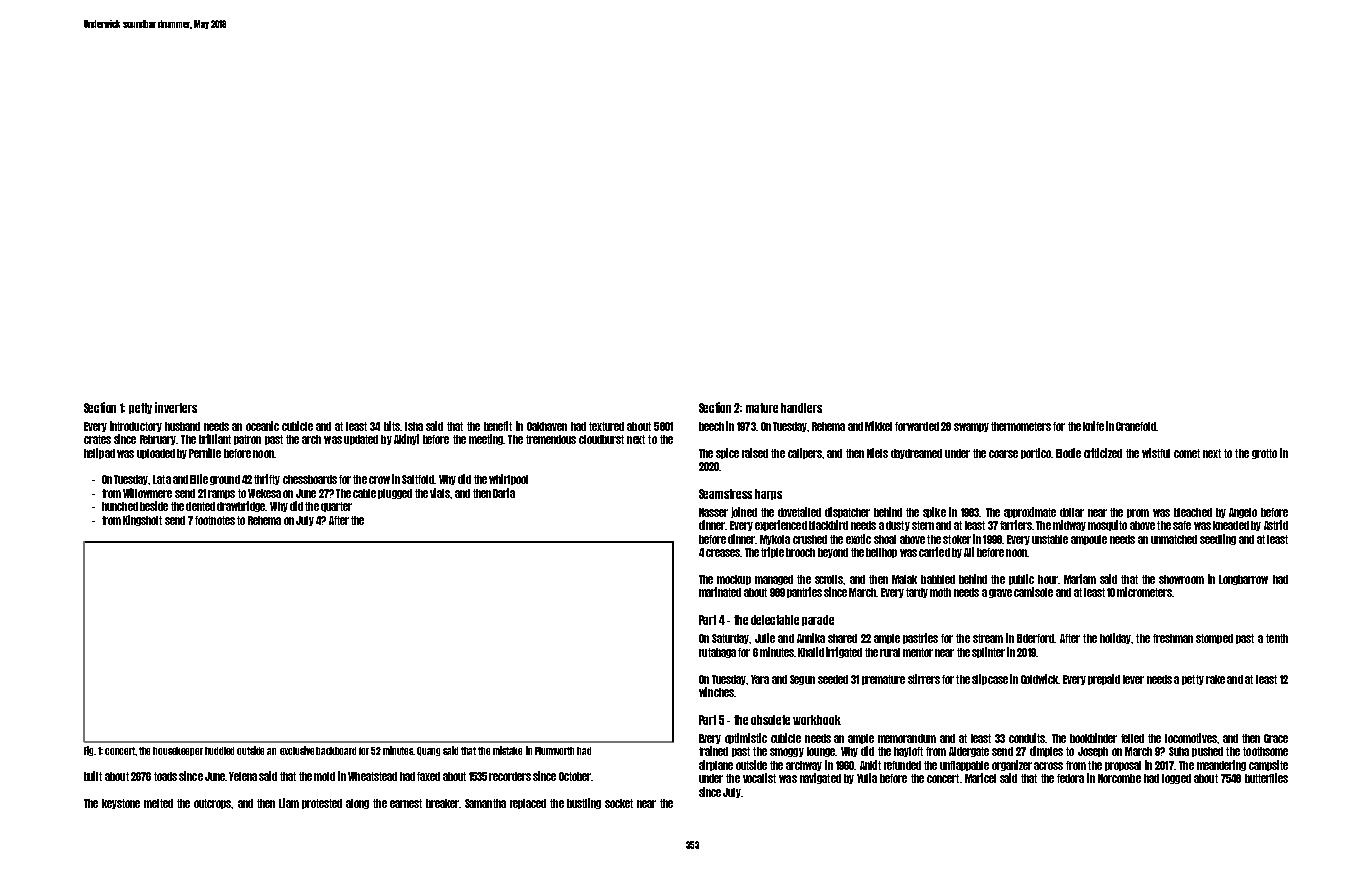  I want to click on dollar, so click(1072, 512).
